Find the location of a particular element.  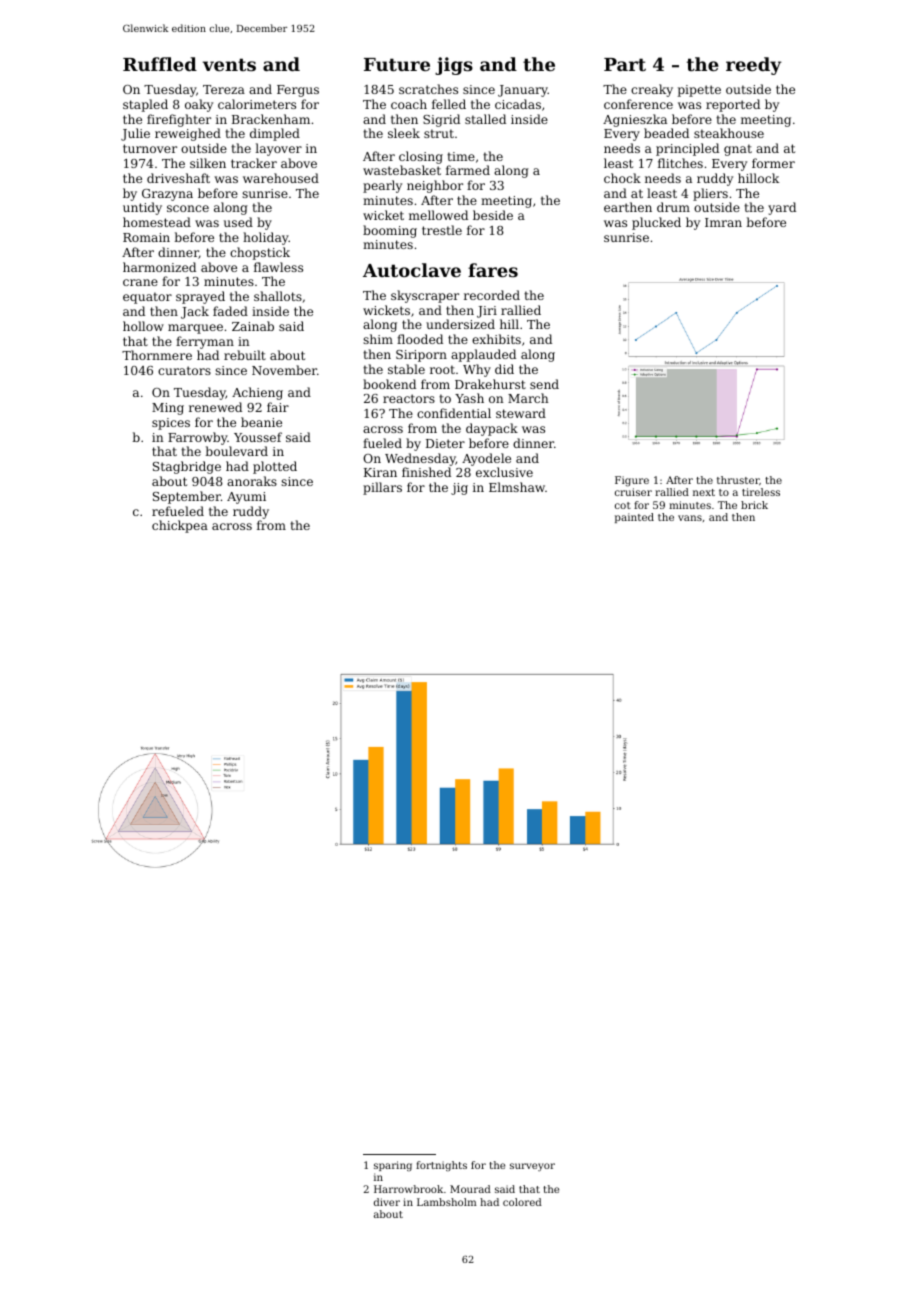

cot is located at coordinates (623, 505).
